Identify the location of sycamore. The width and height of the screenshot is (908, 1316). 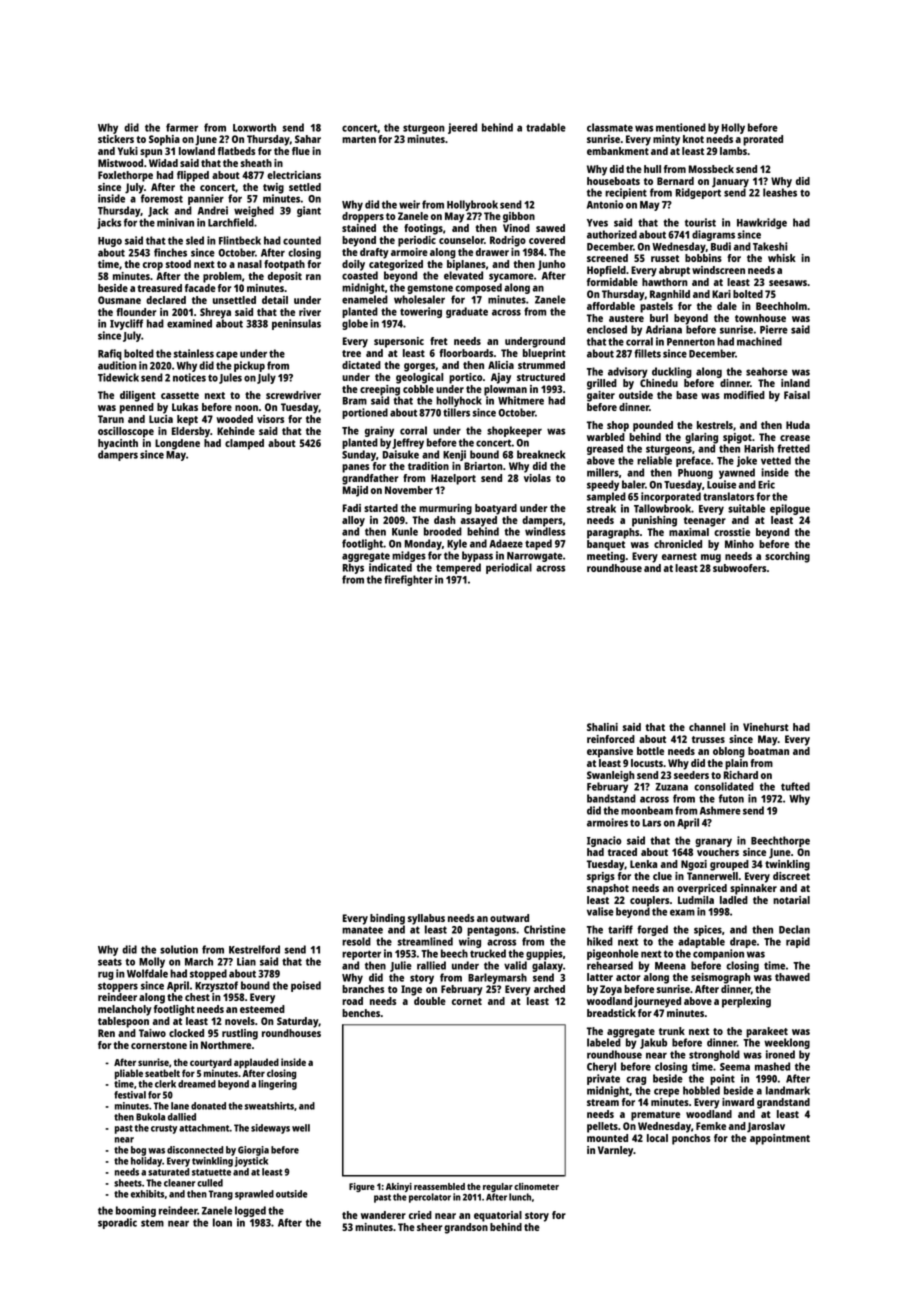
(511, 277).
